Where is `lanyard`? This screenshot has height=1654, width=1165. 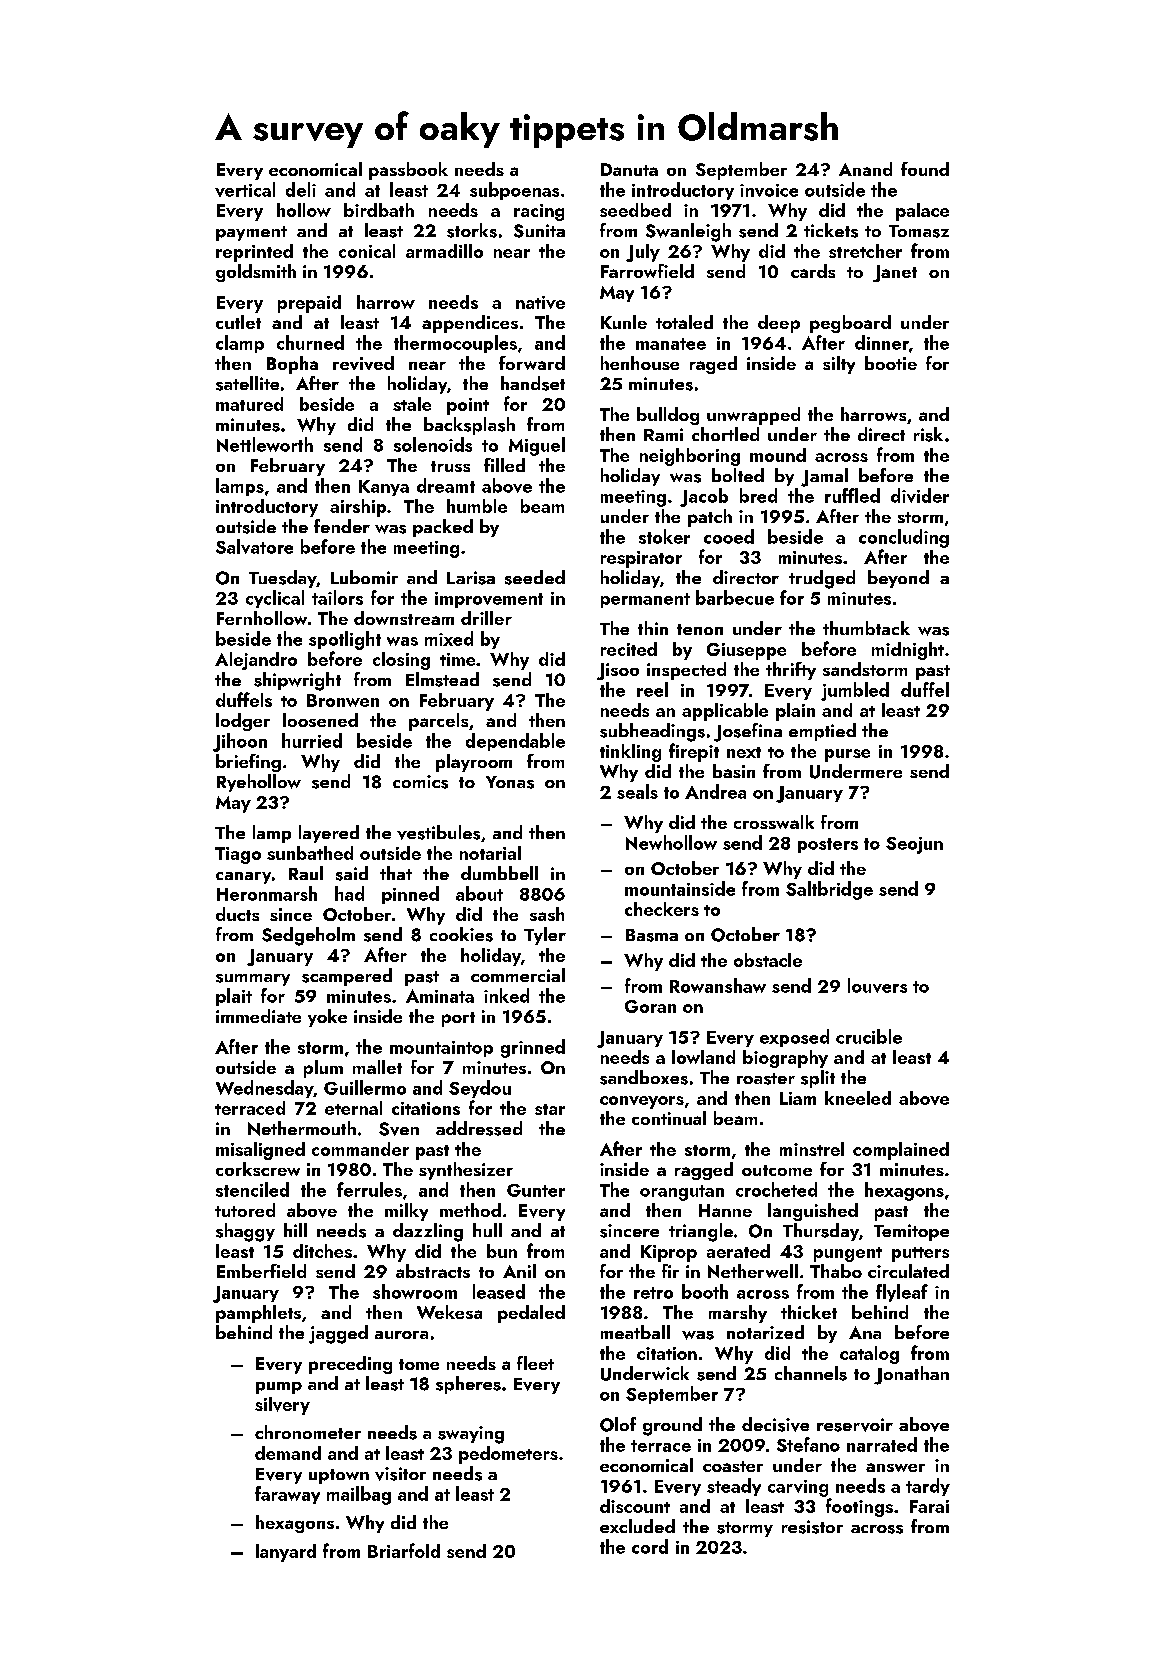 lanyard is located at coordinates (286, 1553).
